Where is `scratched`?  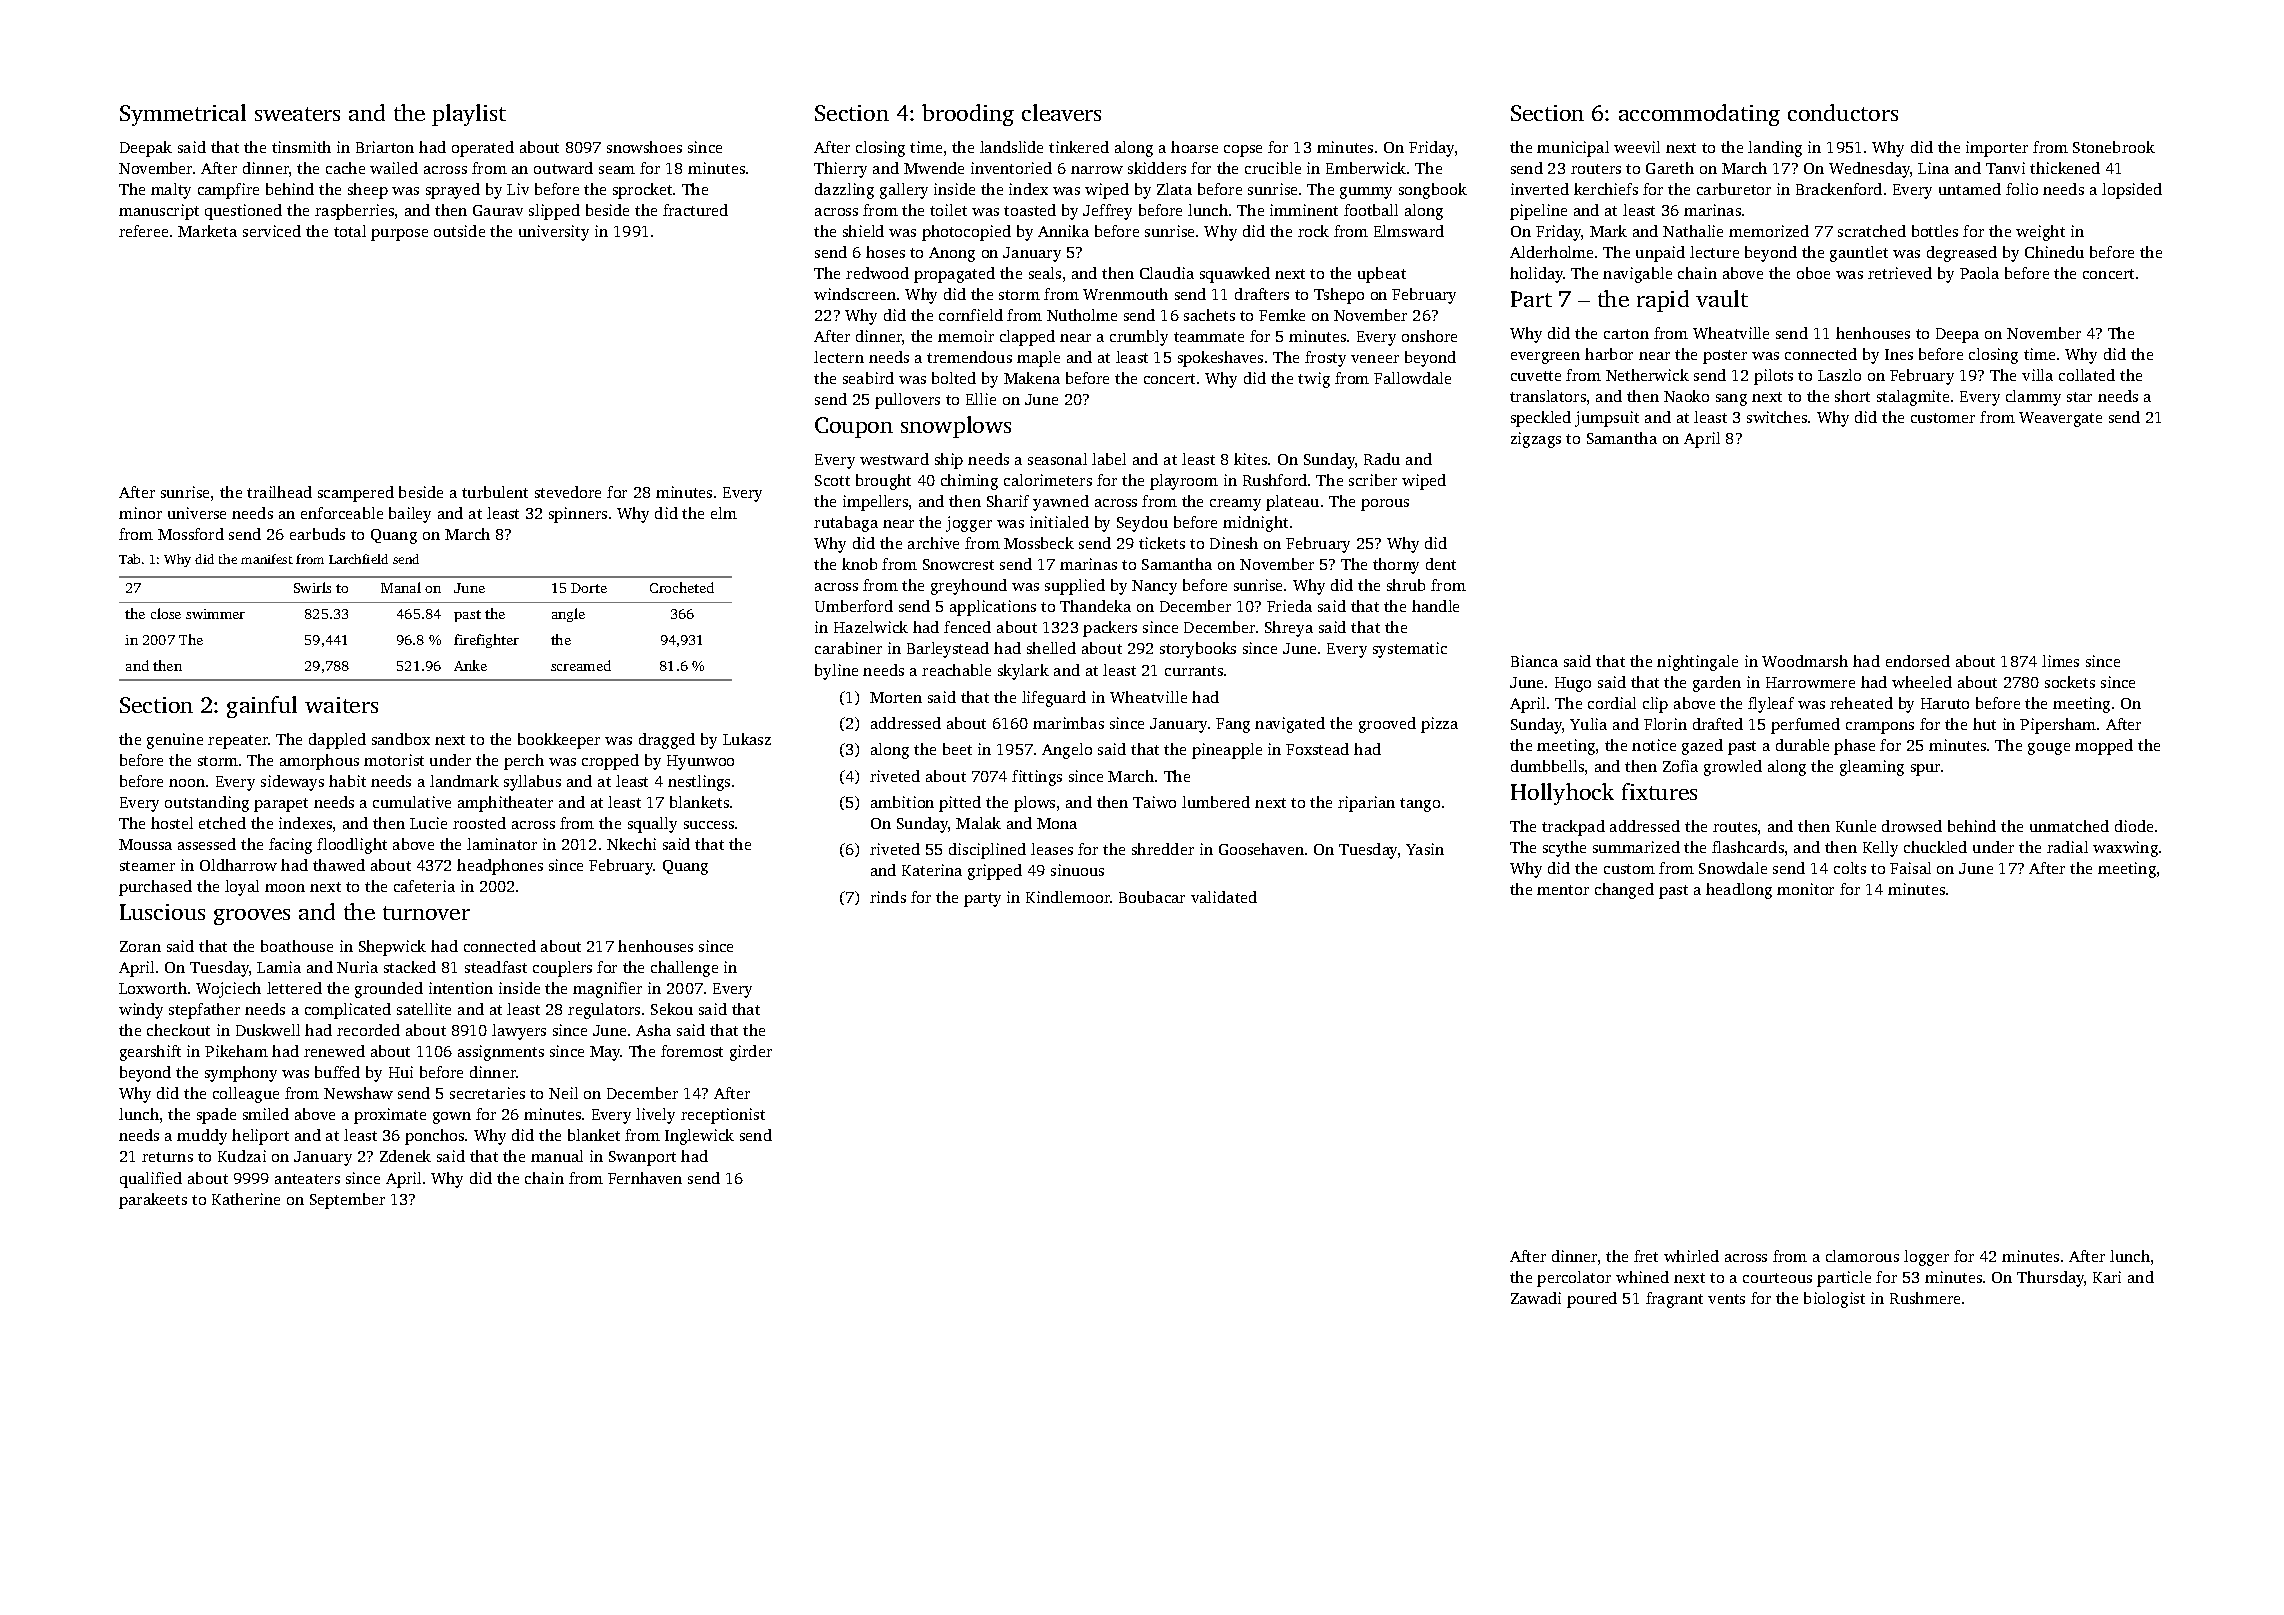
scratched is located at coordinates (1872, 231).
